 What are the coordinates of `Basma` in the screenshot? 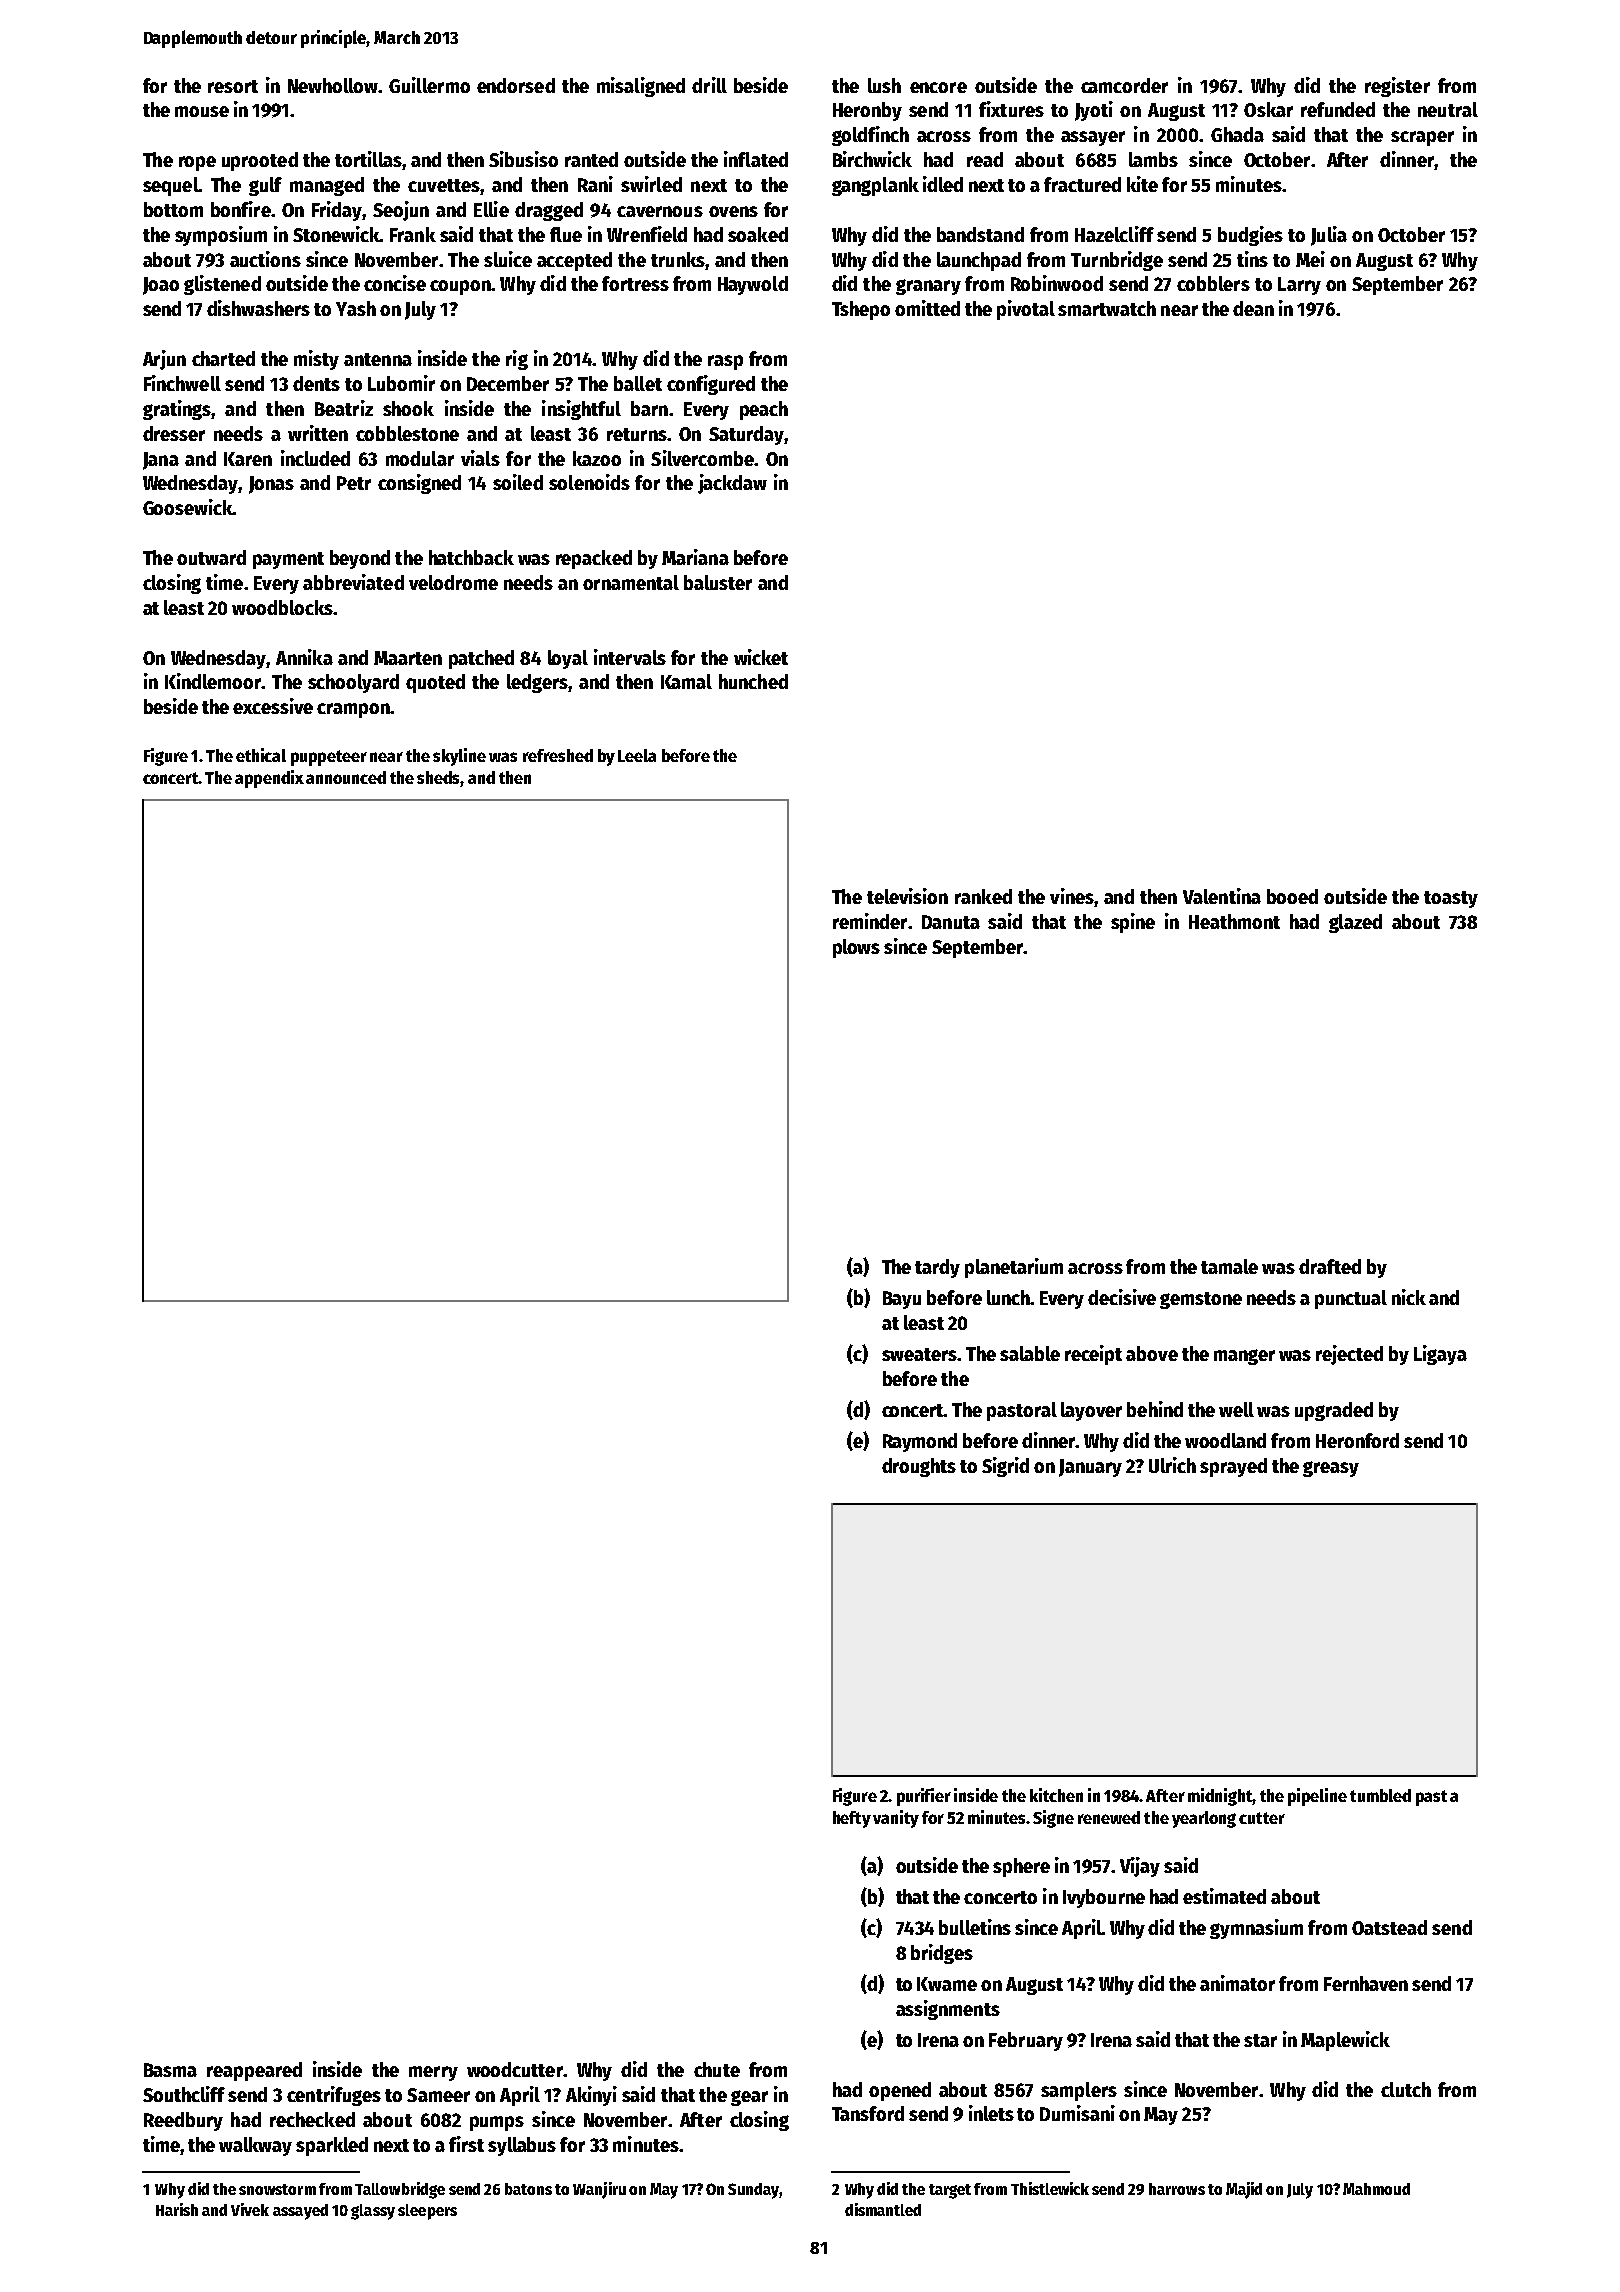 It's located at (170, 2070).
